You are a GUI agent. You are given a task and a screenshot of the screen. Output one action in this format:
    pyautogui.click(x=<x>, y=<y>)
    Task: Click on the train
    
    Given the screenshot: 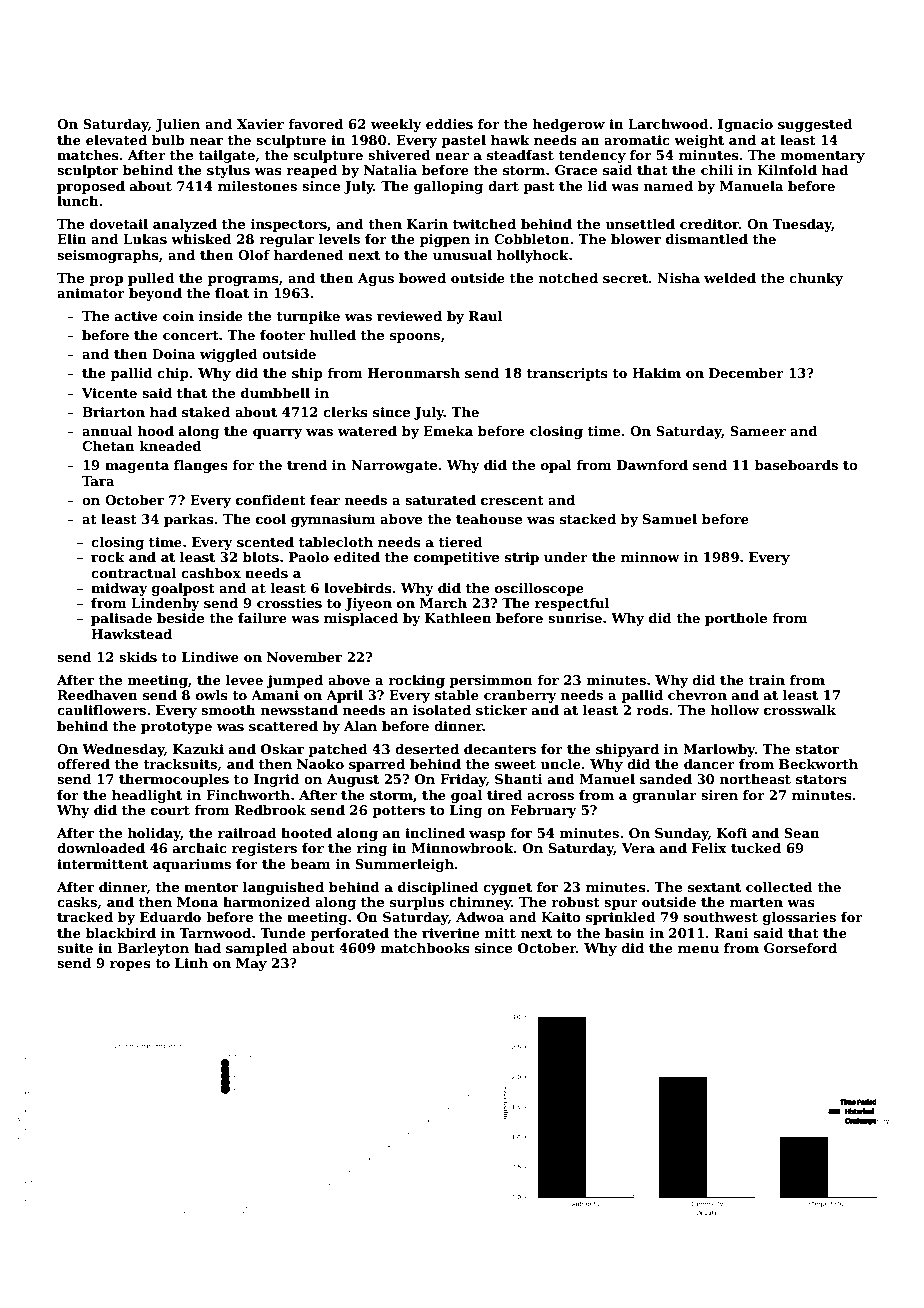 What is the action you would take?
    pyautogui.click(x=767, y=680)
